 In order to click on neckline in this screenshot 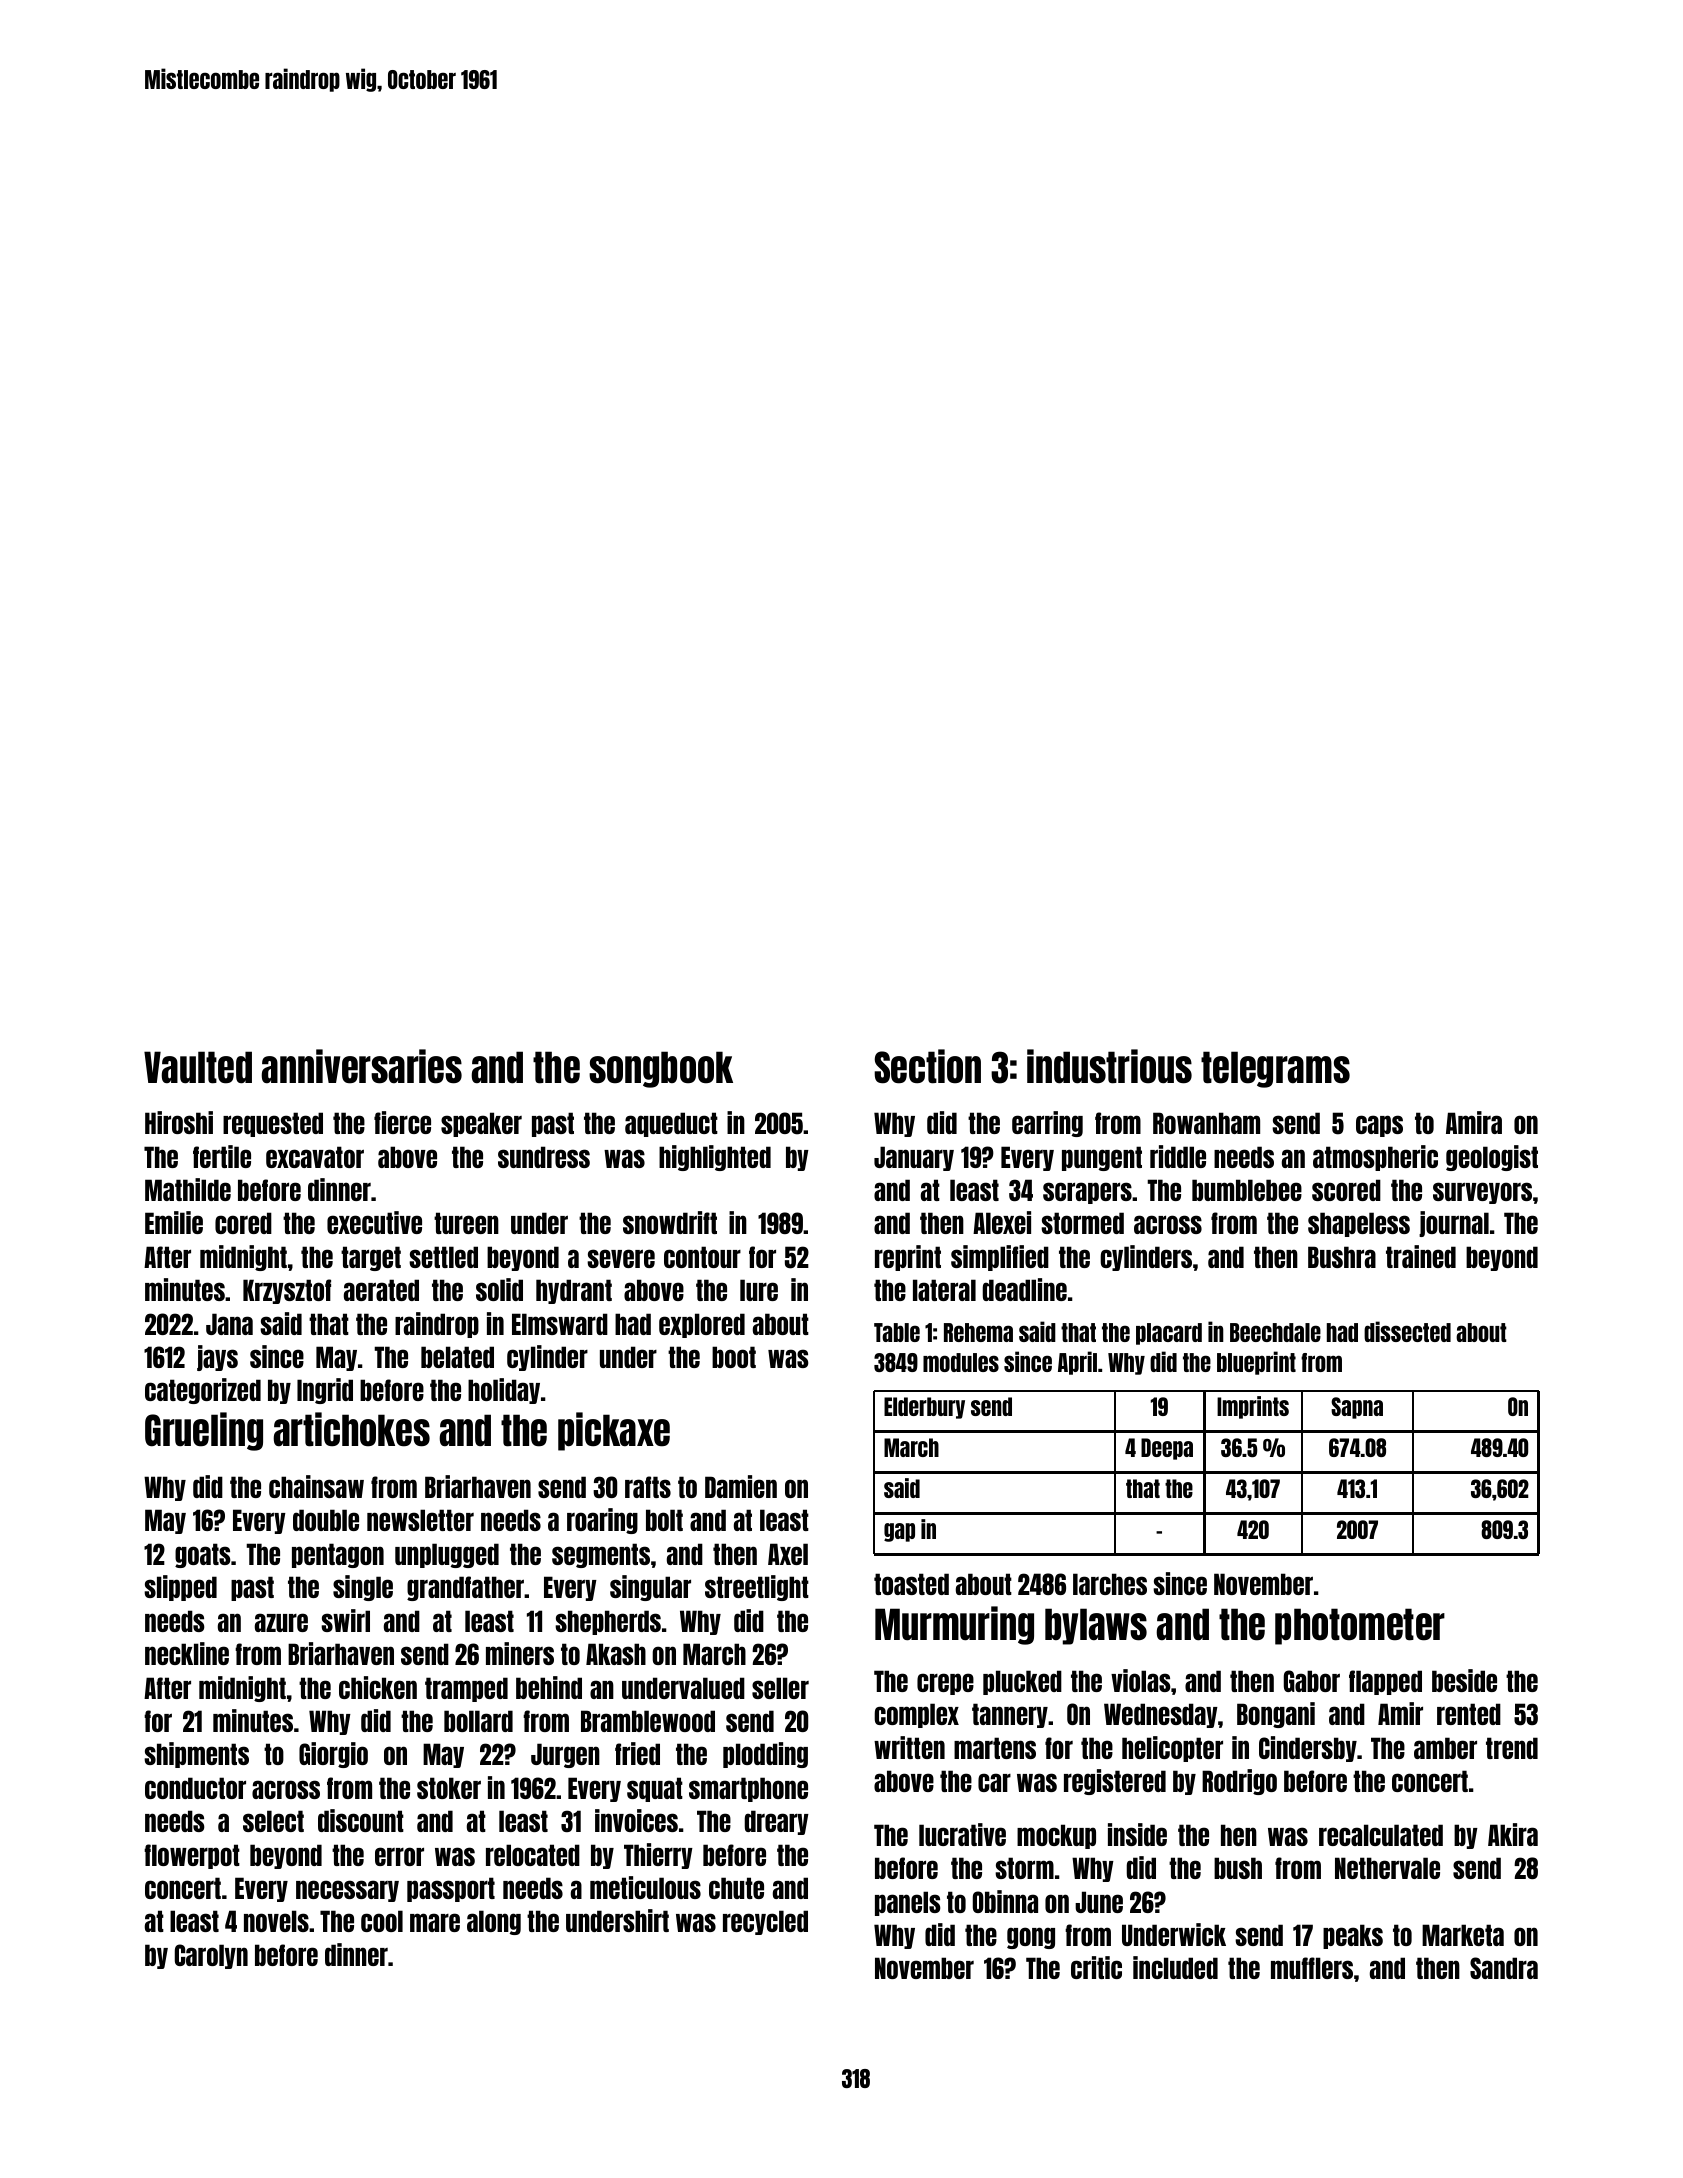, I will do `click(187, 1653)`.
